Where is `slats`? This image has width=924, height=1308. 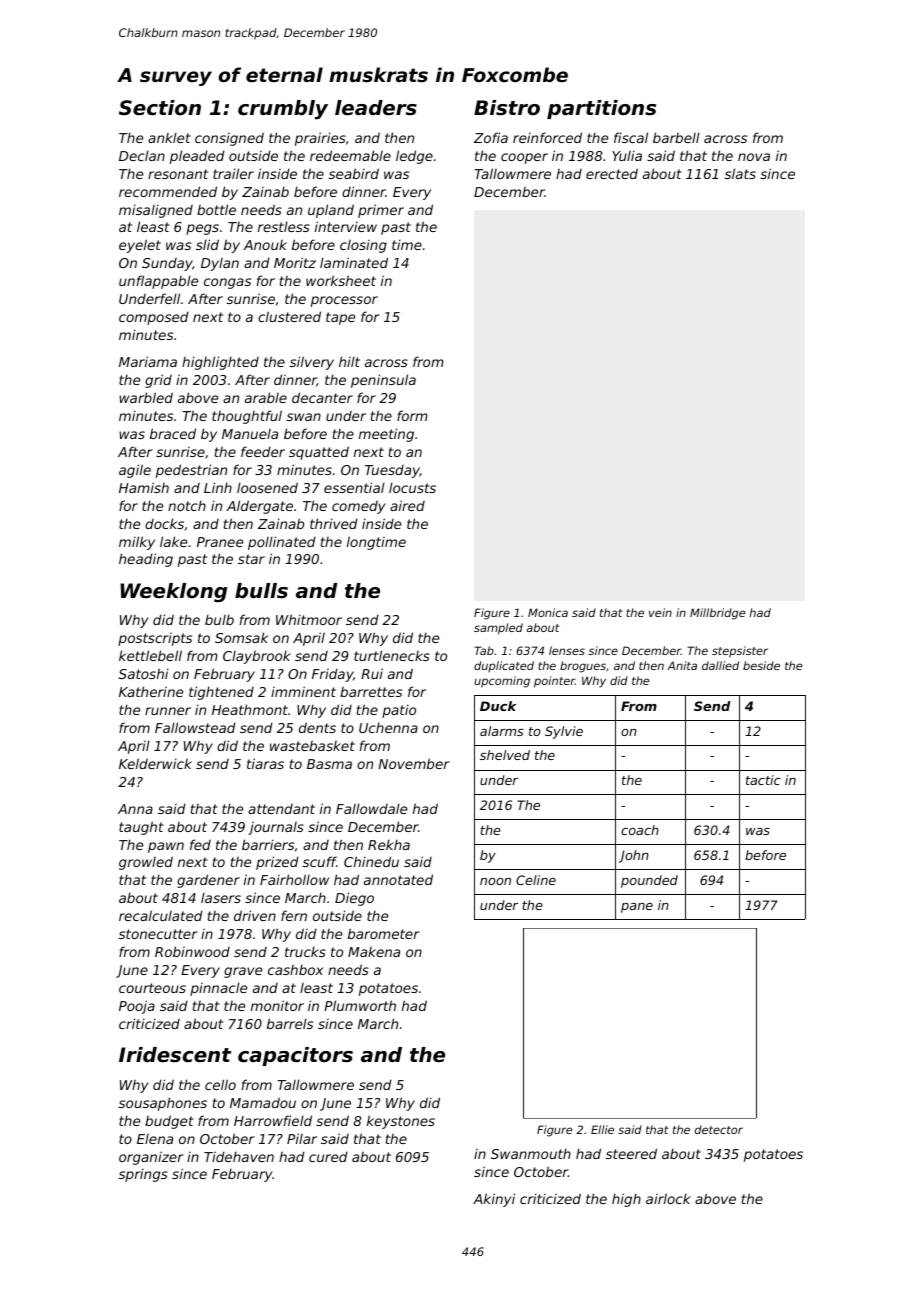 slats is located at coordinates (740, 173).
